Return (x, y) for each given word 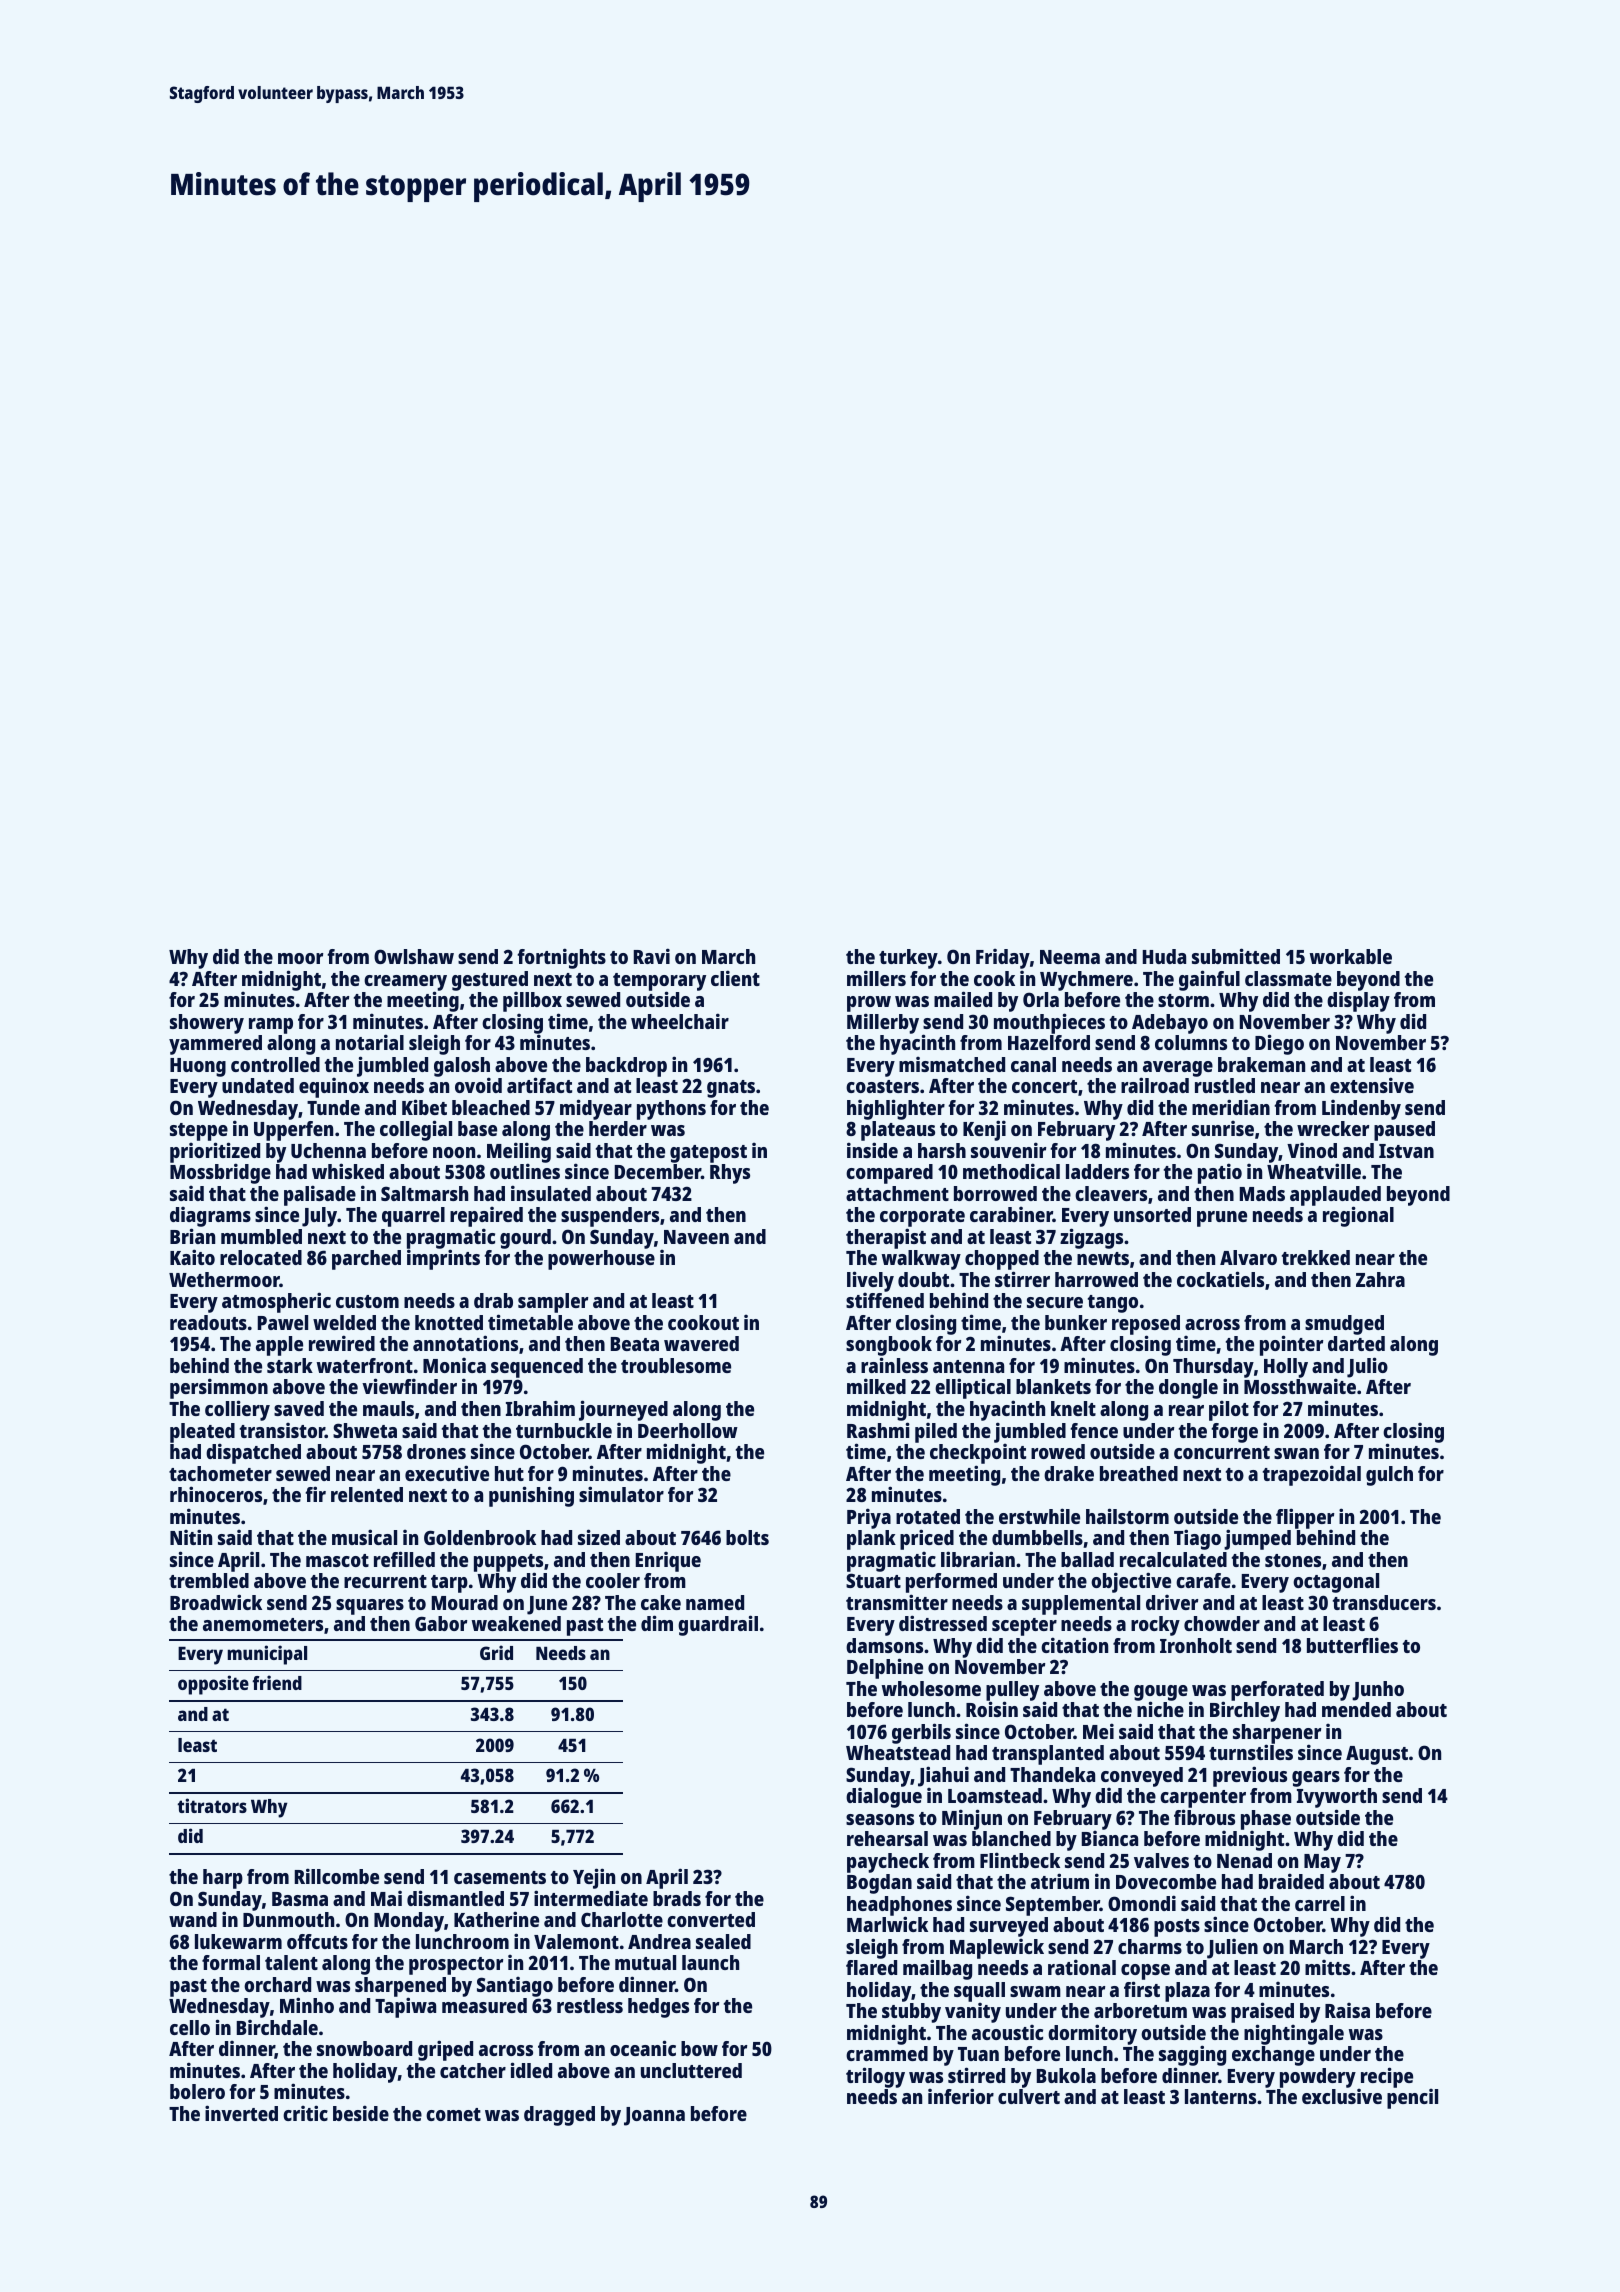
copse (1145, 1972)
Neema (1070, 957)
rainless (894, 1365)
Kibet (424, 1107)
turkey (908, 959)
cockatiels (1220, 1279)
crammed (887, 2053)
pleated (202, 1433)
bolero (197, 2091)
